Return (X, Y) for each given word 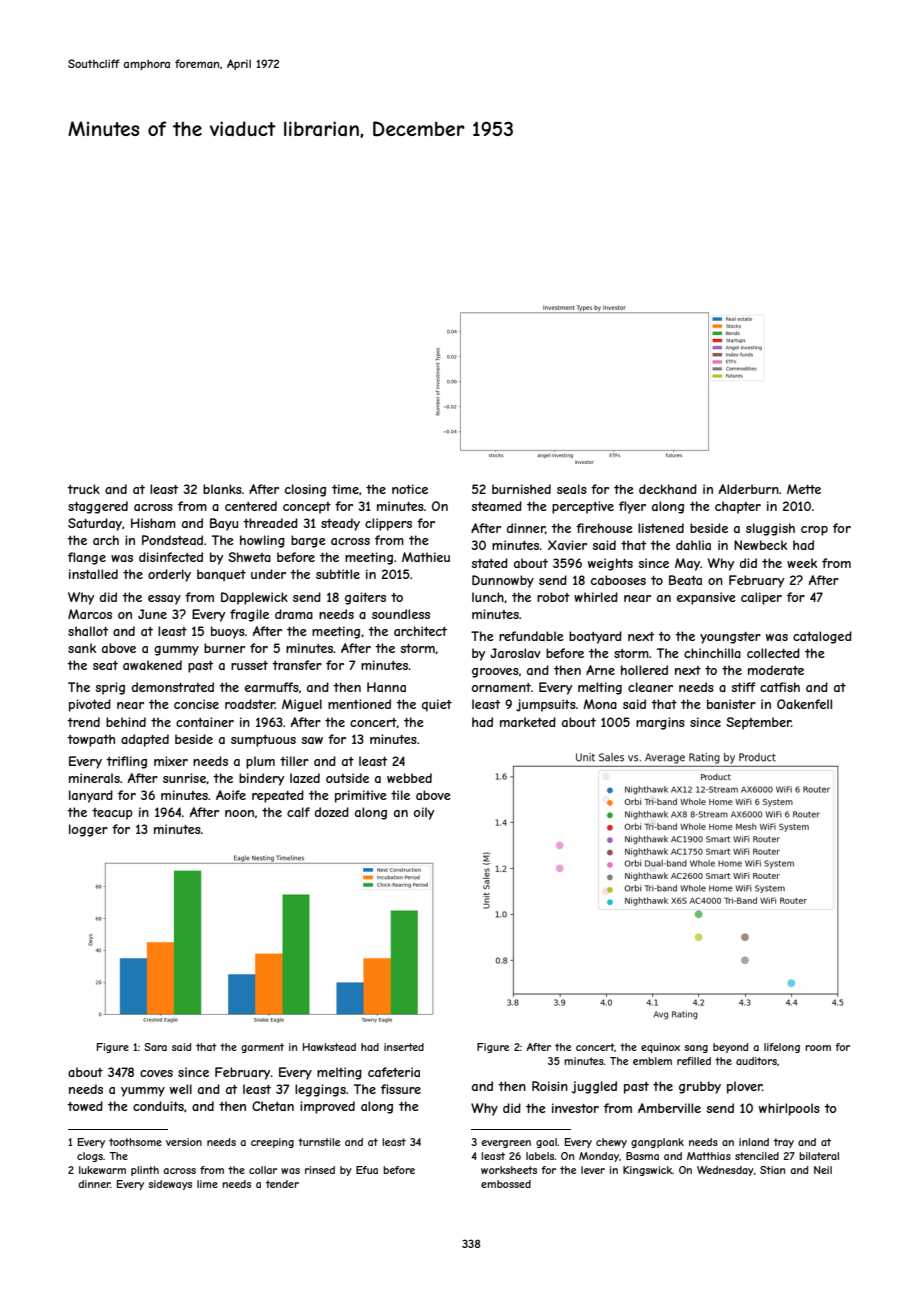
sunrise (184, 778)
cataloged (822, 637)
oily (424, 813)
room (818, 1048)
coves (156, 1073)
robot (553, 597)
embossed (506, 1184)
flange (87, 558)
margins (660, 723)
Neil (823, 1170)
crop (814, 531)
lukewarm (102, 1170)
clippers (388, 524)
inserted (404, 1047)
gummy (176, 651)
